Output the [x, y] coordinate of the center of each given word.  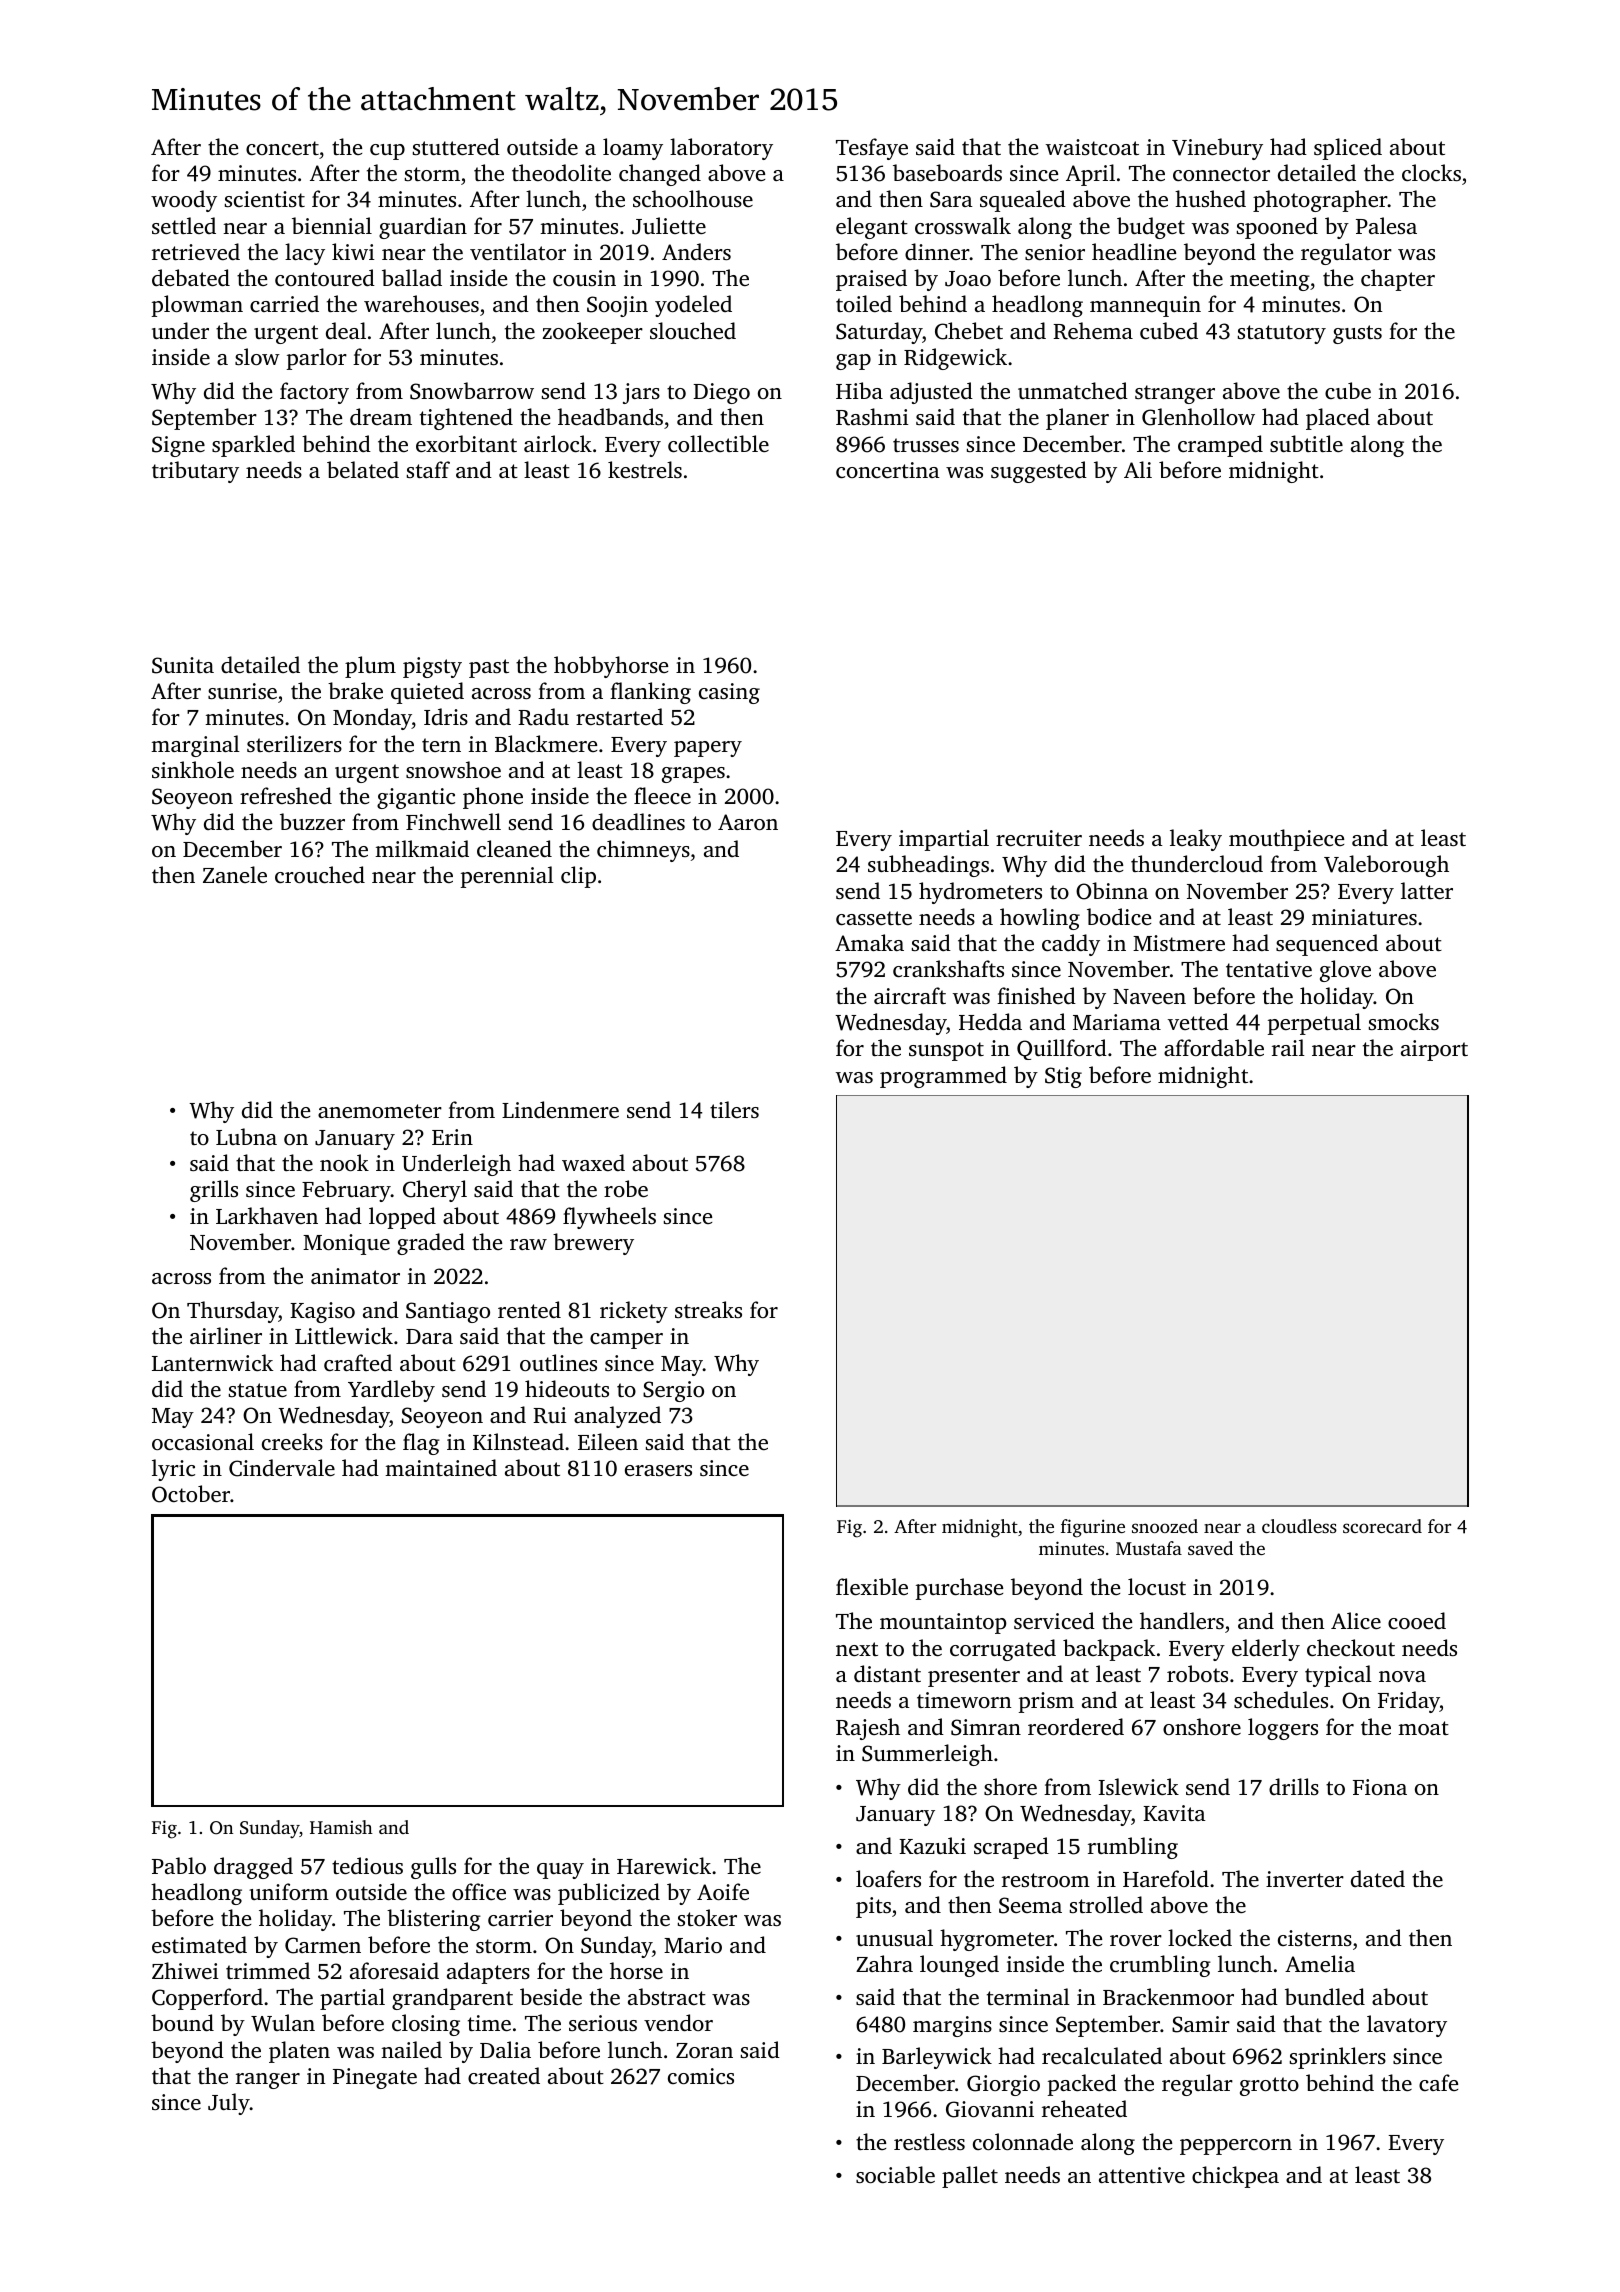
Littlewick [344, 1335]
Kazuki [932, 1845]
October [191, 1494]
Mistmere [1179, 943]
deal [346, 330]
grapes [693, 775]
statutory [1282, 334]
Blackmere [546, 743]
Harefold [1166, 1878]
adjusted [931, 393]
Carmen [323, 1945]
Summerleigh [927, 1755]
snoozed [1165, 1526]
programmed [943, 1077]
